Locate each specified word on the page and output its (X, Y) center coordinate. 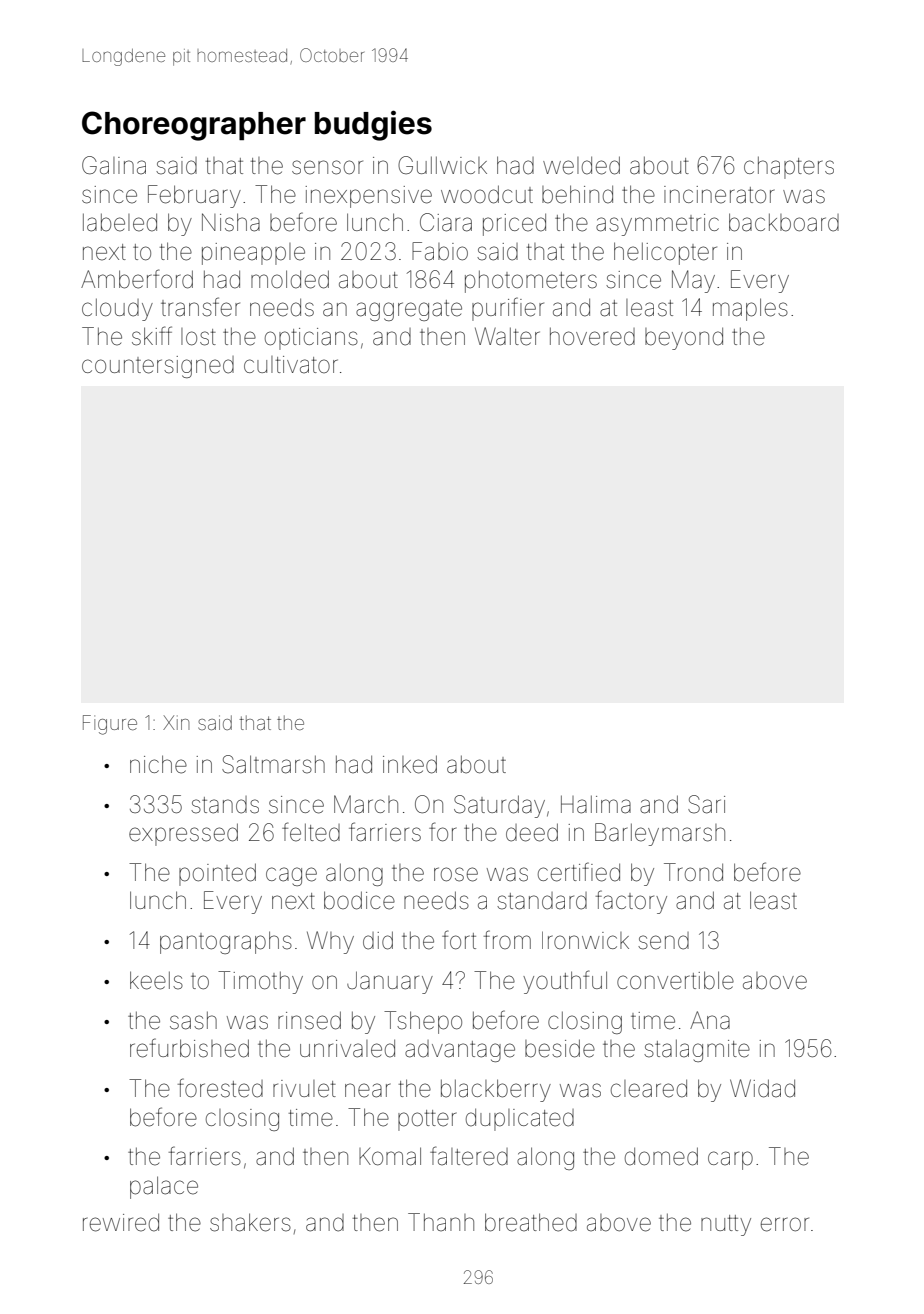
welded (581, 165)
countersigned (158, 367)
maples (750, 309)
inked (410, 764)
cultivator (291, 365)
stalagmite (697, 1050)
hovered (592, 336)
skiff (152, 336)
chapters (789, 167)
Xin (176, 722)
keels (156, 980)
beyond (684, 339)
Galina (114, 165)
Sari (706, 804)
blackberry (496, 1090)
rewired (121, 1223)
